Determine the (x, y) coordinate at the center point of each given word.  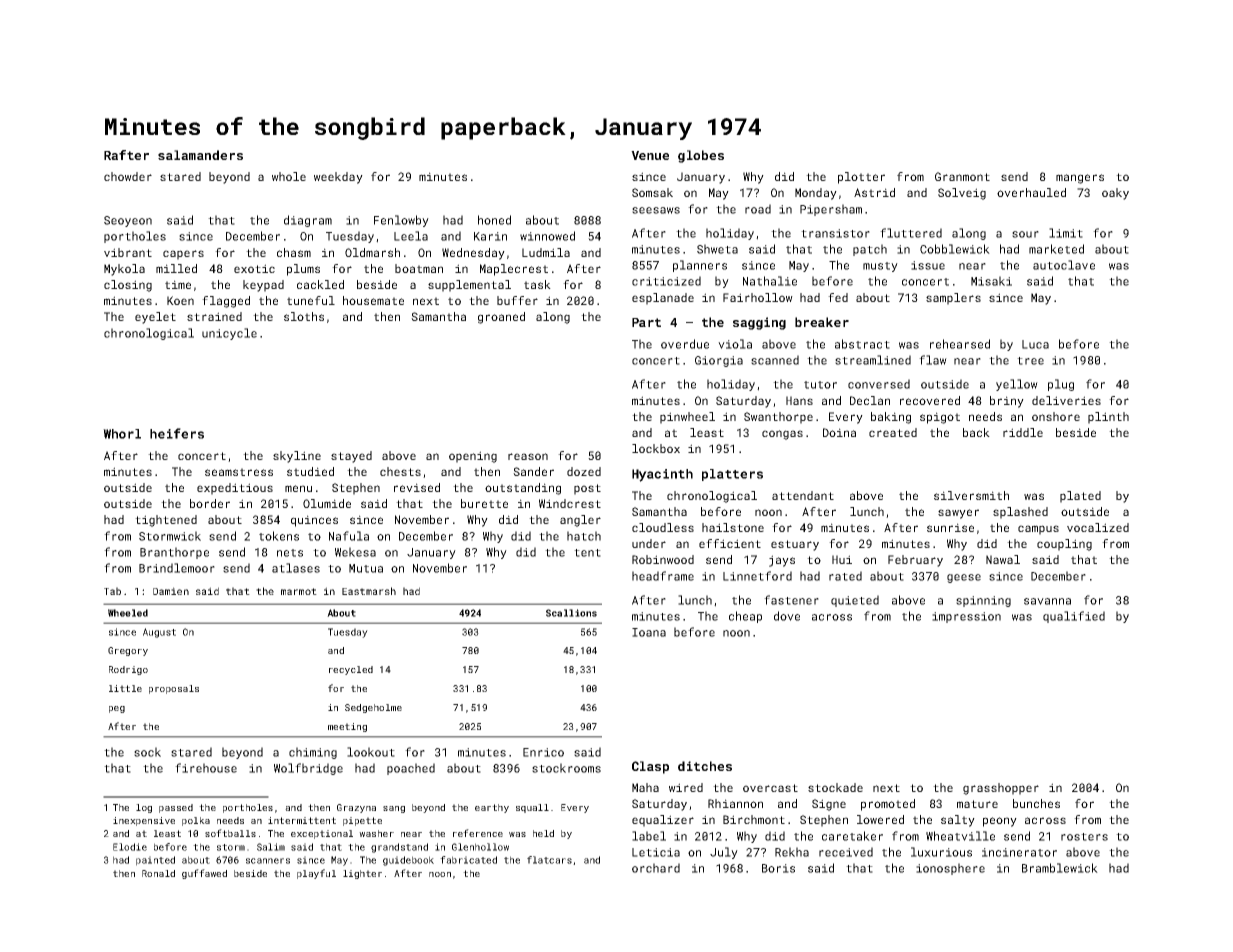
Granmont (962, 176)
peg (117, 709)
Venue (650, 155)
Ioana (649, 632)
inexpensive (144, 821)
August (159, 633)
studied (310, 471)
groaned (501, 318)
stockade (835, 787)
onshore (1056, 416)
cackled (320, 284)
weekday (338, 178)
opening (473, 457)
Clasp (650, 767)
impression (966, 617)
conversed (879, 384)
